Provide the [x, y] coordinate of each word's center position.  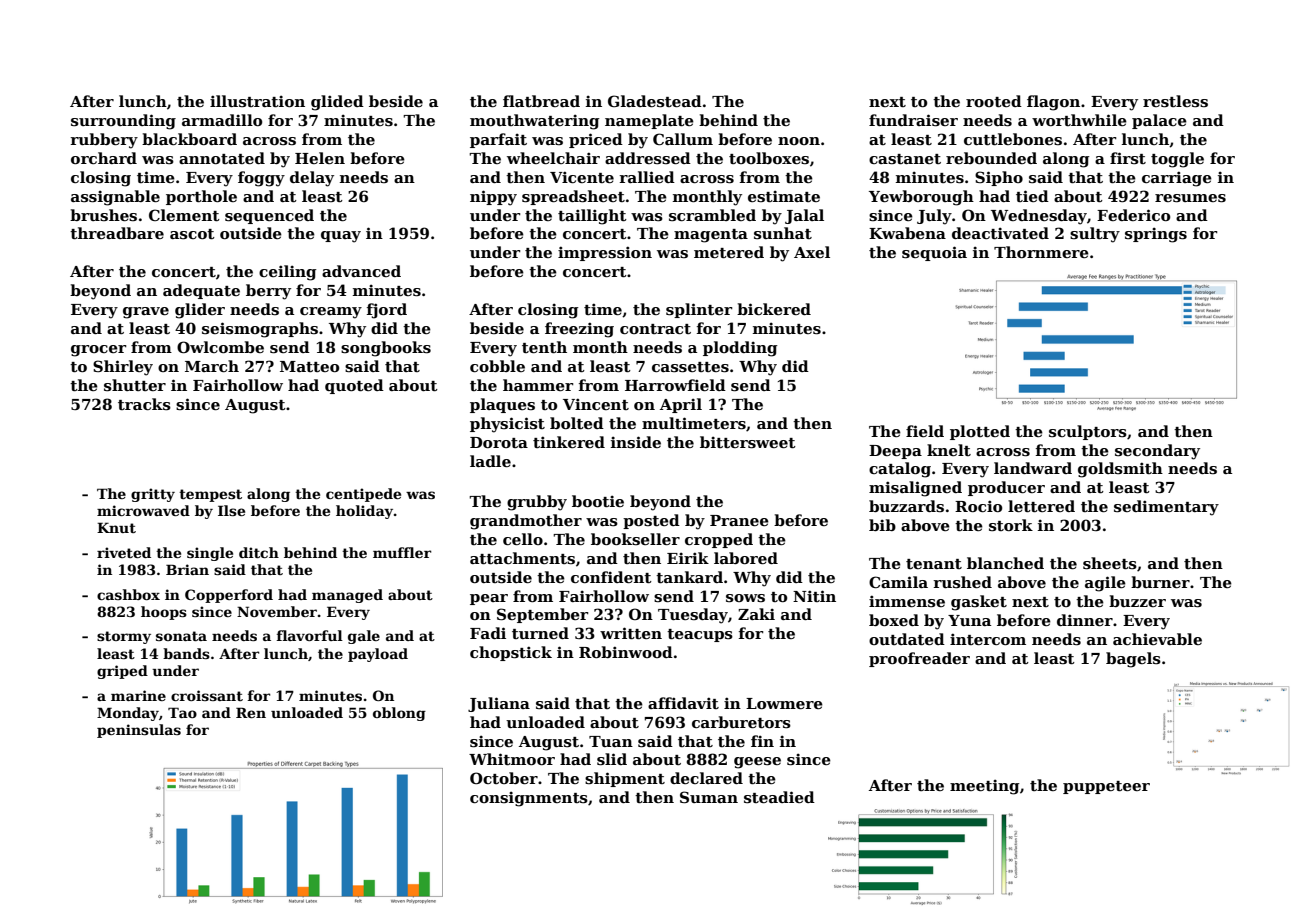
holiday [364, 512]
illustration [257, 101]
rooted [994, 101]
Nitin [814, 596]
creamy [331, 313]
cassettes [690, 367]
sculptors [1088, 432]
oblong [399, 714]
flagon [1053, 103]
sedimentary [1166, 508]
